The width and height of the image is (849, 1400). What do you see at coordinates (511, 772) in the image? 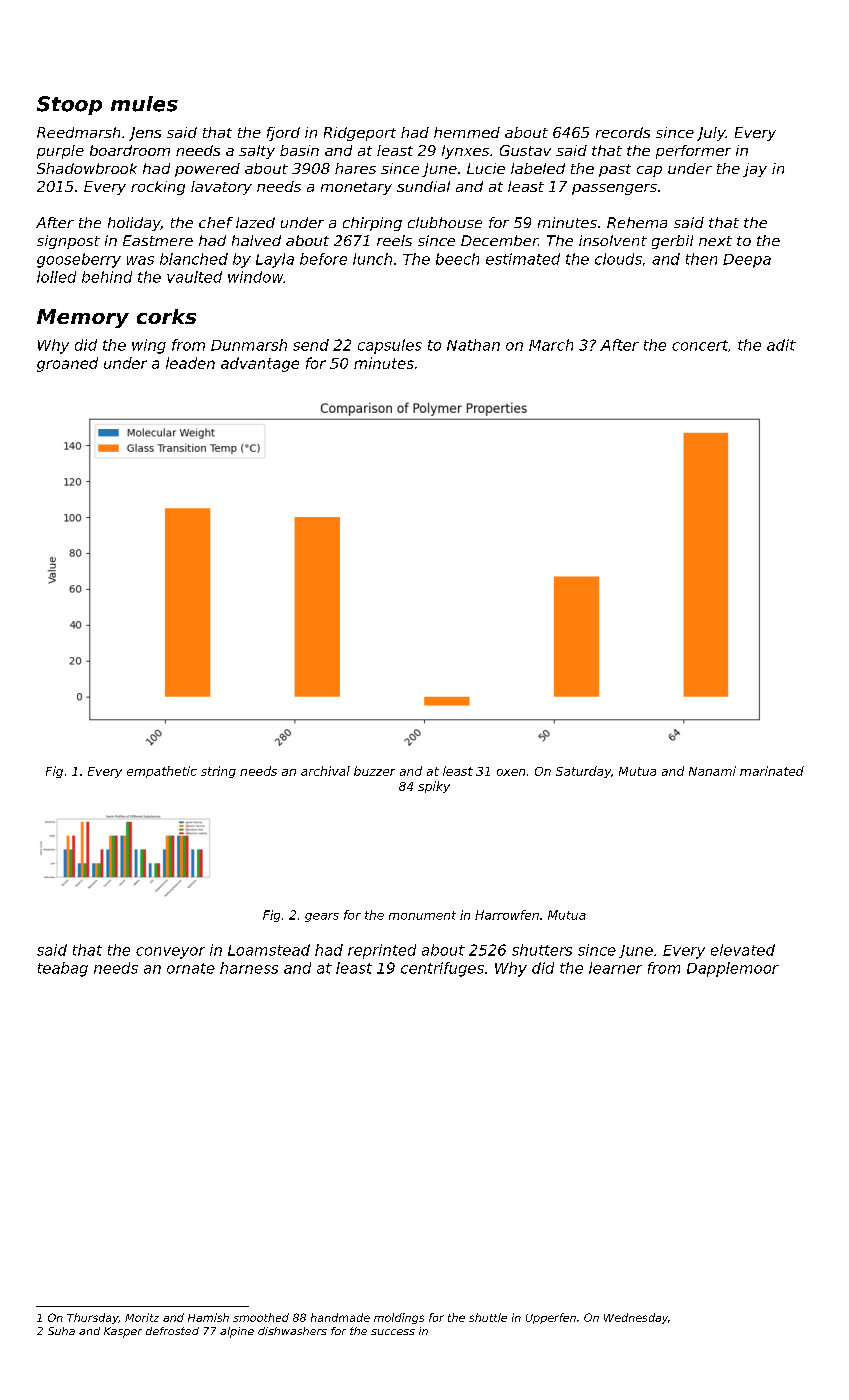
I see `oxen` at bounding box center [511, 772].
